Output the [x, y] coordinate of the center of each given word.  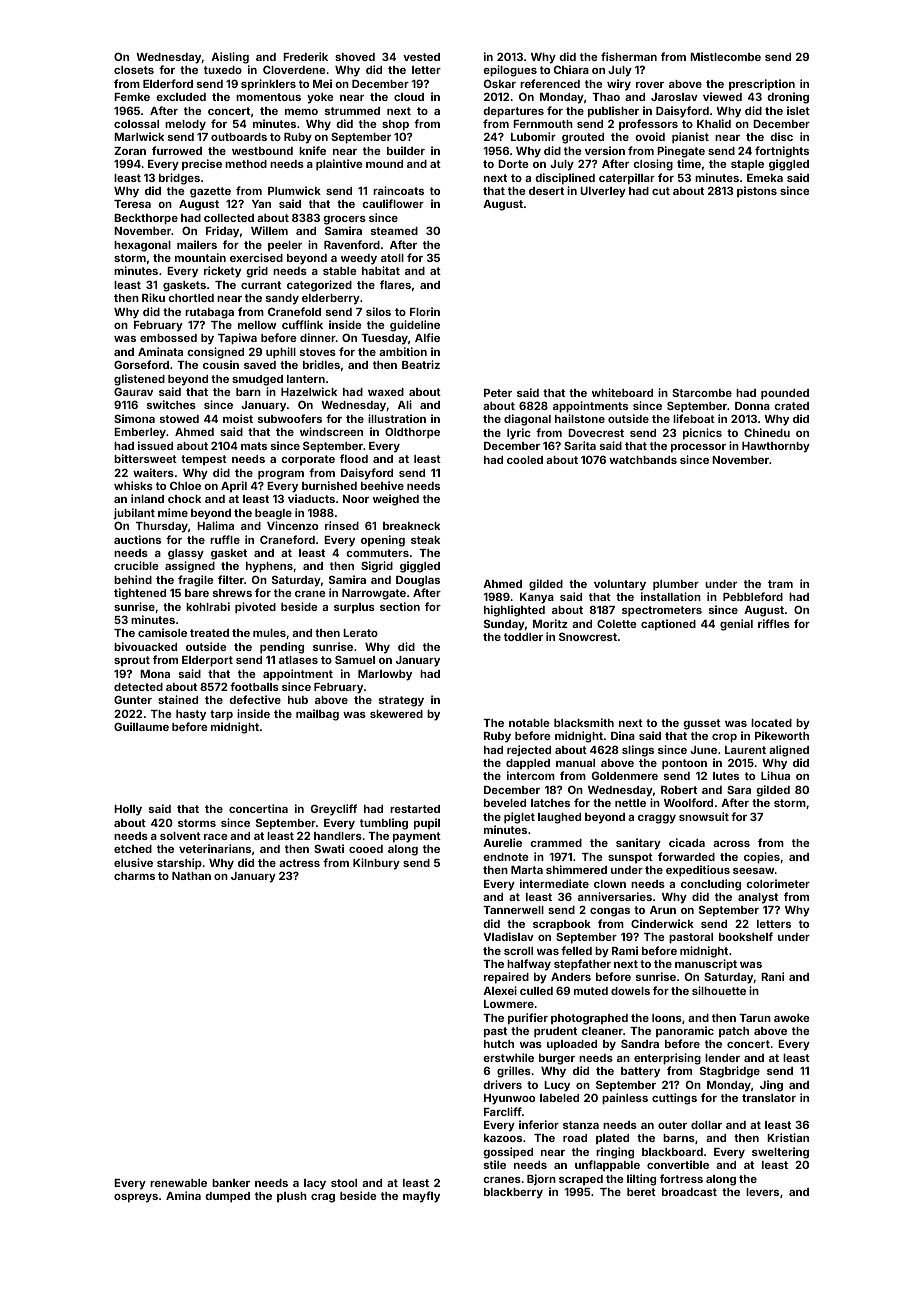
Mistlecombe [725, 56]
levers [762, 1192]
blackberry [513, 1193]
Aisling [230, 58]
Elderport [207, 661]
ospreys [136, 1198]
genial [736, 625]
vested [421, 57]
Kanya [537, 598]
